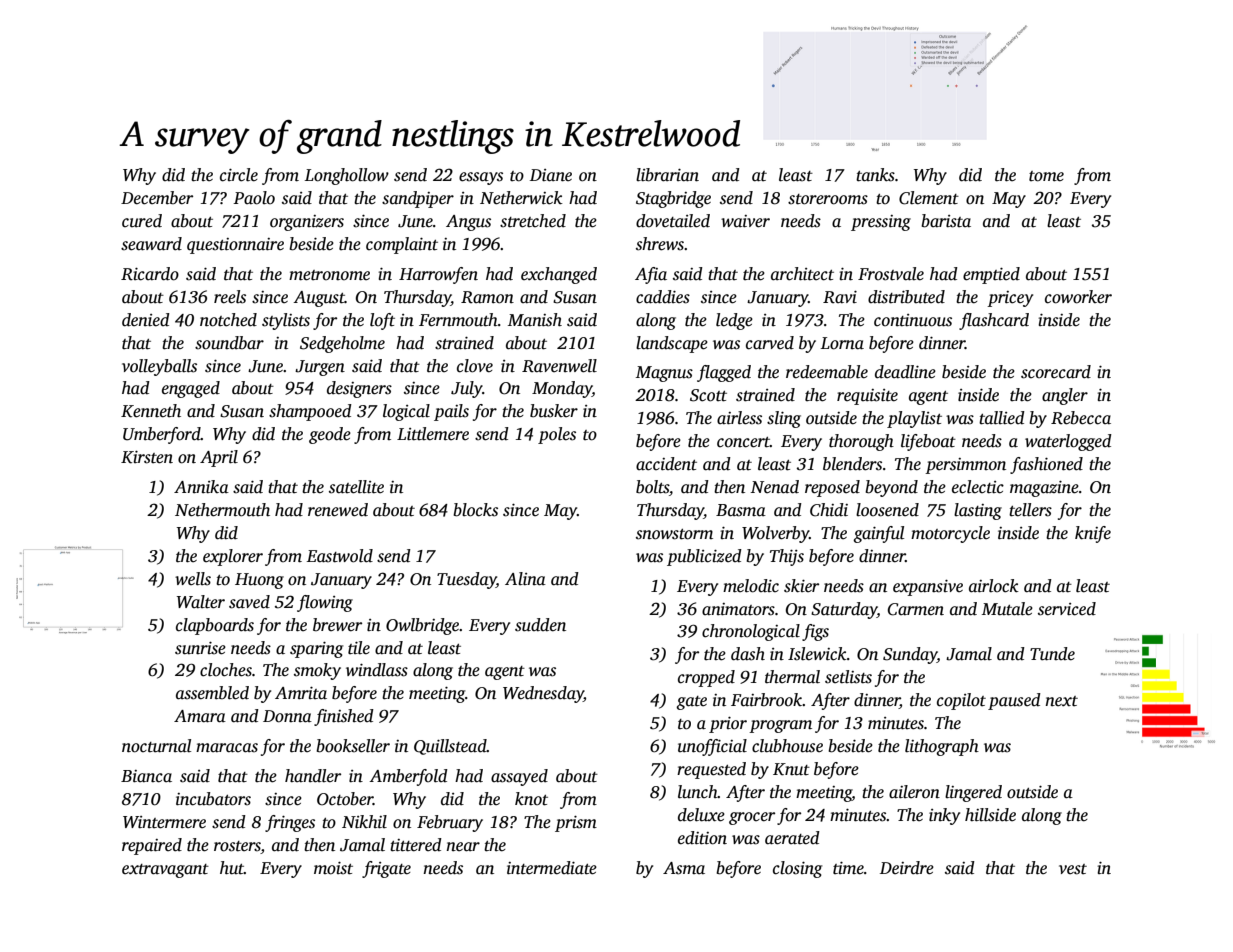  Describe the element at coordinates (227, 748) in the screenshot. I see `maracas` at that location.
